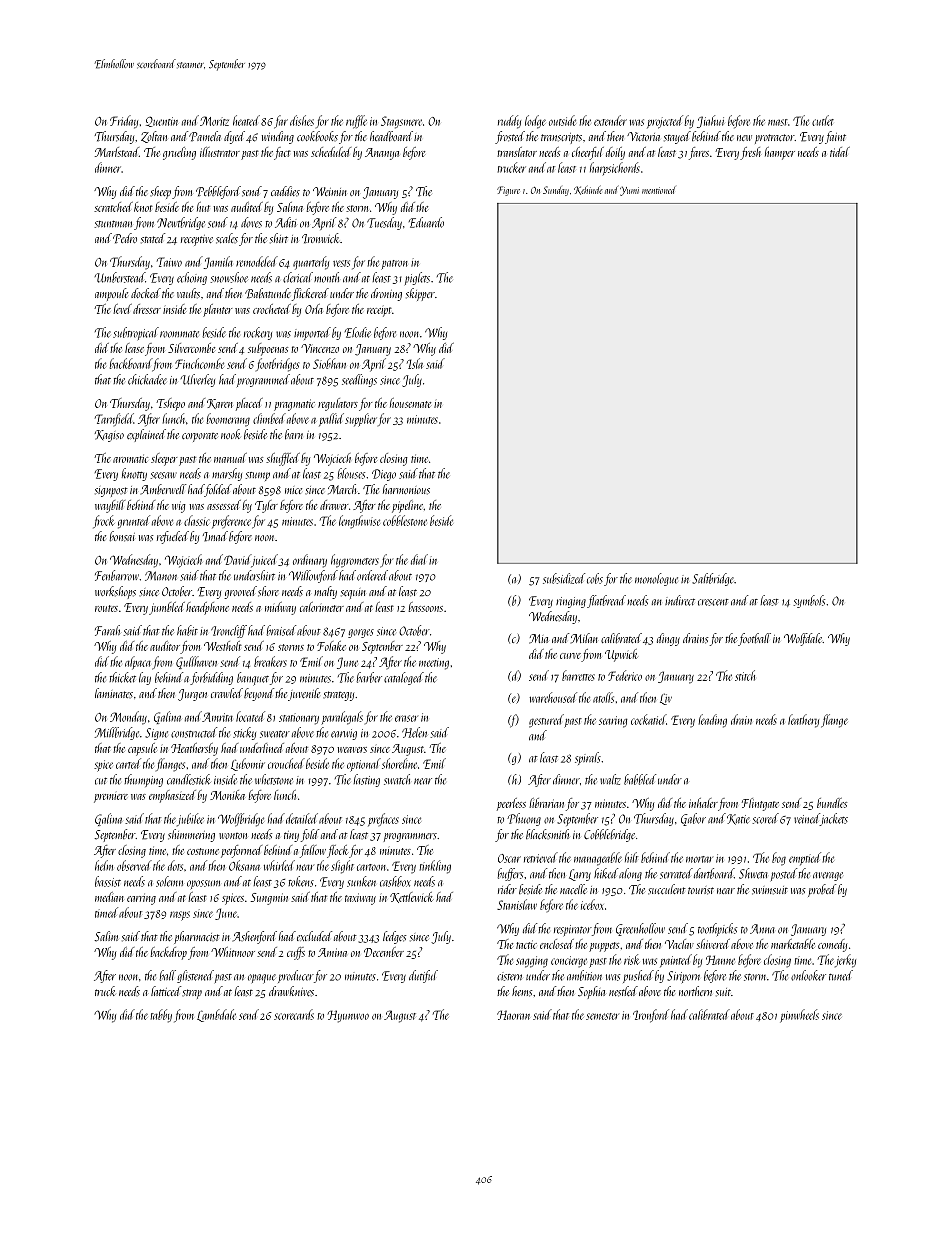 This document has height=1233, width=952. I want to click on babbled, so click(640, 779).
